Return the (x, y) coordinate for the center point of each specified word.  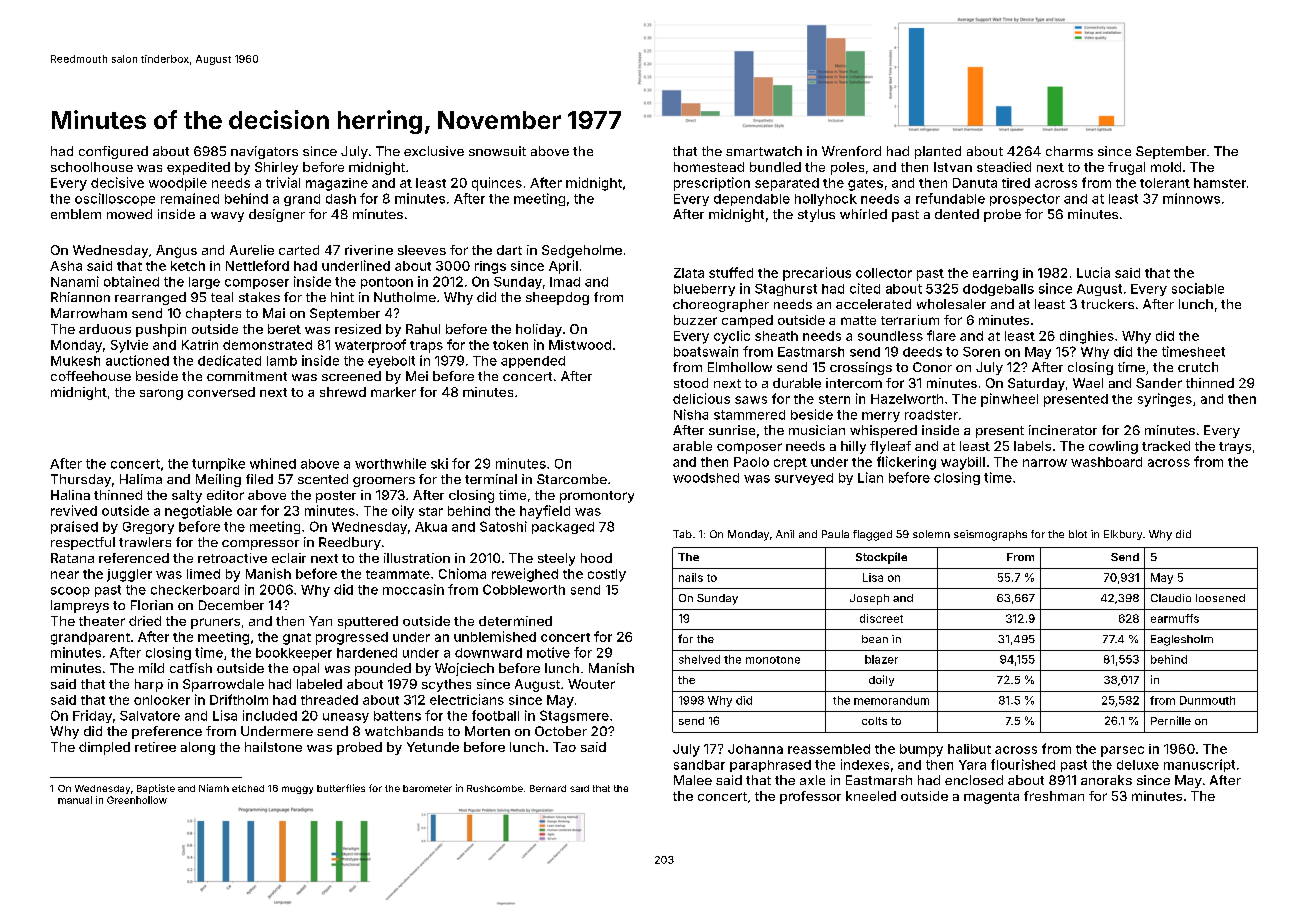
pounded (383, 669)
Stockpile (881, 558)
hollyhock (826, 200)
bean (875, 639)
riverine (369, 250)
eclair (289, 558)
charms (1069, 151)
